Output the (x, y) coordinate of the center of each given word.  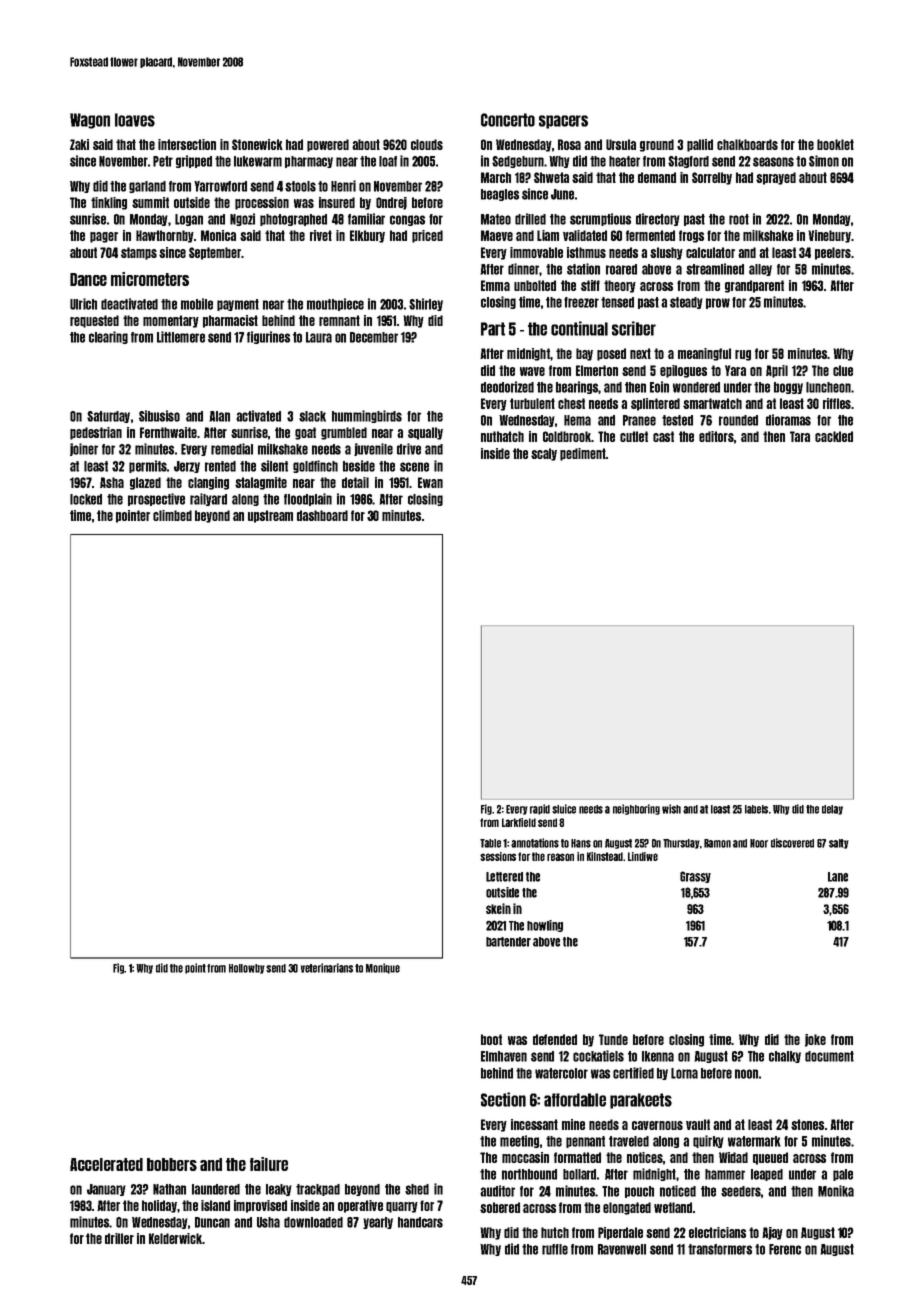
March (496, 177)
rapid (540, 809)
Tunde (613, 1039)
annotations (535, 843)
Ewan (430, 482)
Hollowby (247, 969)
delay (832, 810)
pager (104, 237)
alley (760, 270)
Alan (219, 416)
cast (663, 436)
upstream (270, 516)
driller (119, 1238)
